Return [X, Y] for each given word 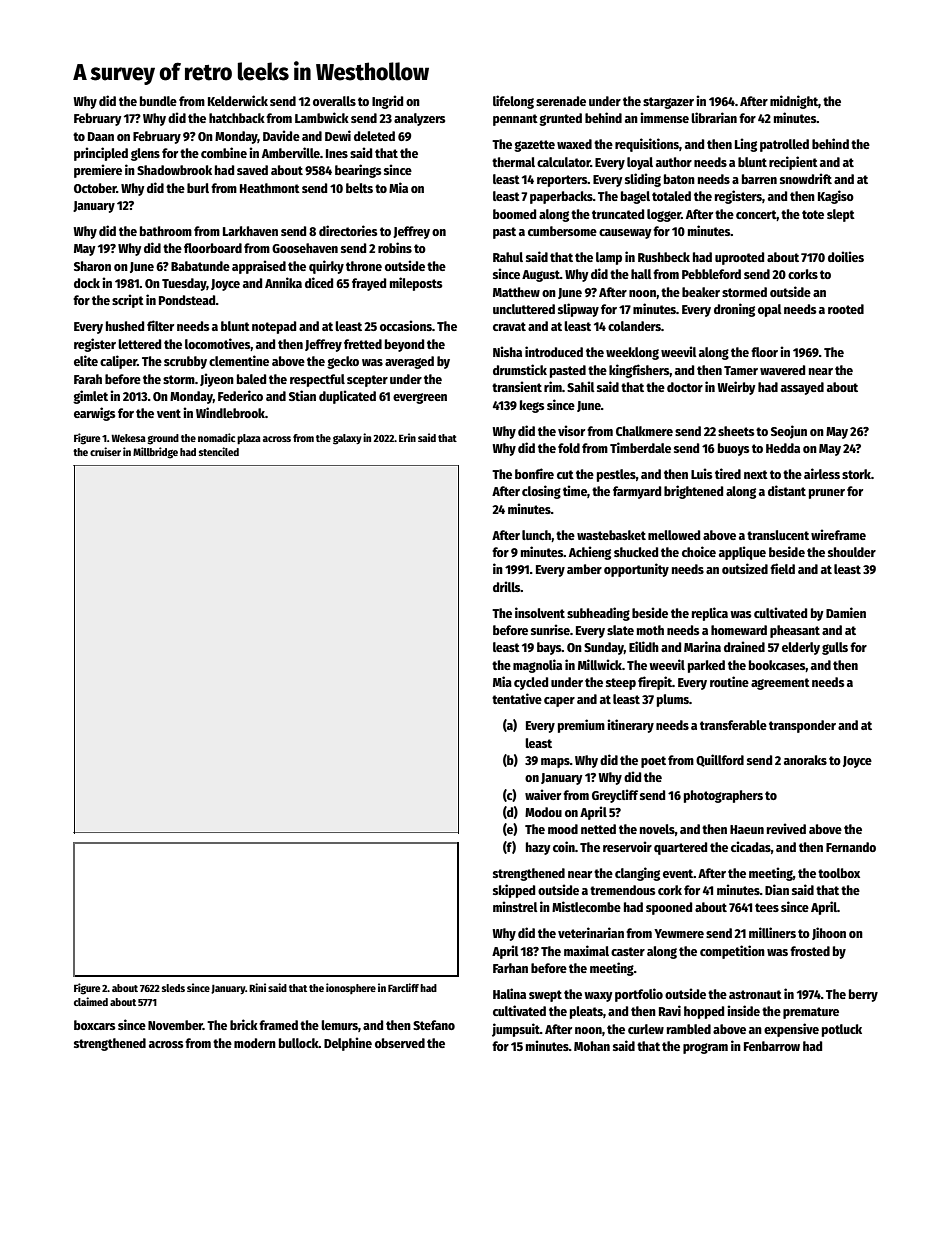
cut [565, 474]
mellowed [674, 535]
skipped [514, 891]
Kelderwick [238, 100]
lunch [536, 535]
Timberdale [640, 447]
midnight [794, 102]
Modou [543, 812]
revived [786, 828]
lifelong [513, 102]
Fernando [851, 847]
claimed [91, 1001]
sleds [173, 988]
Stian [302, 395]
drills [507, 586]
